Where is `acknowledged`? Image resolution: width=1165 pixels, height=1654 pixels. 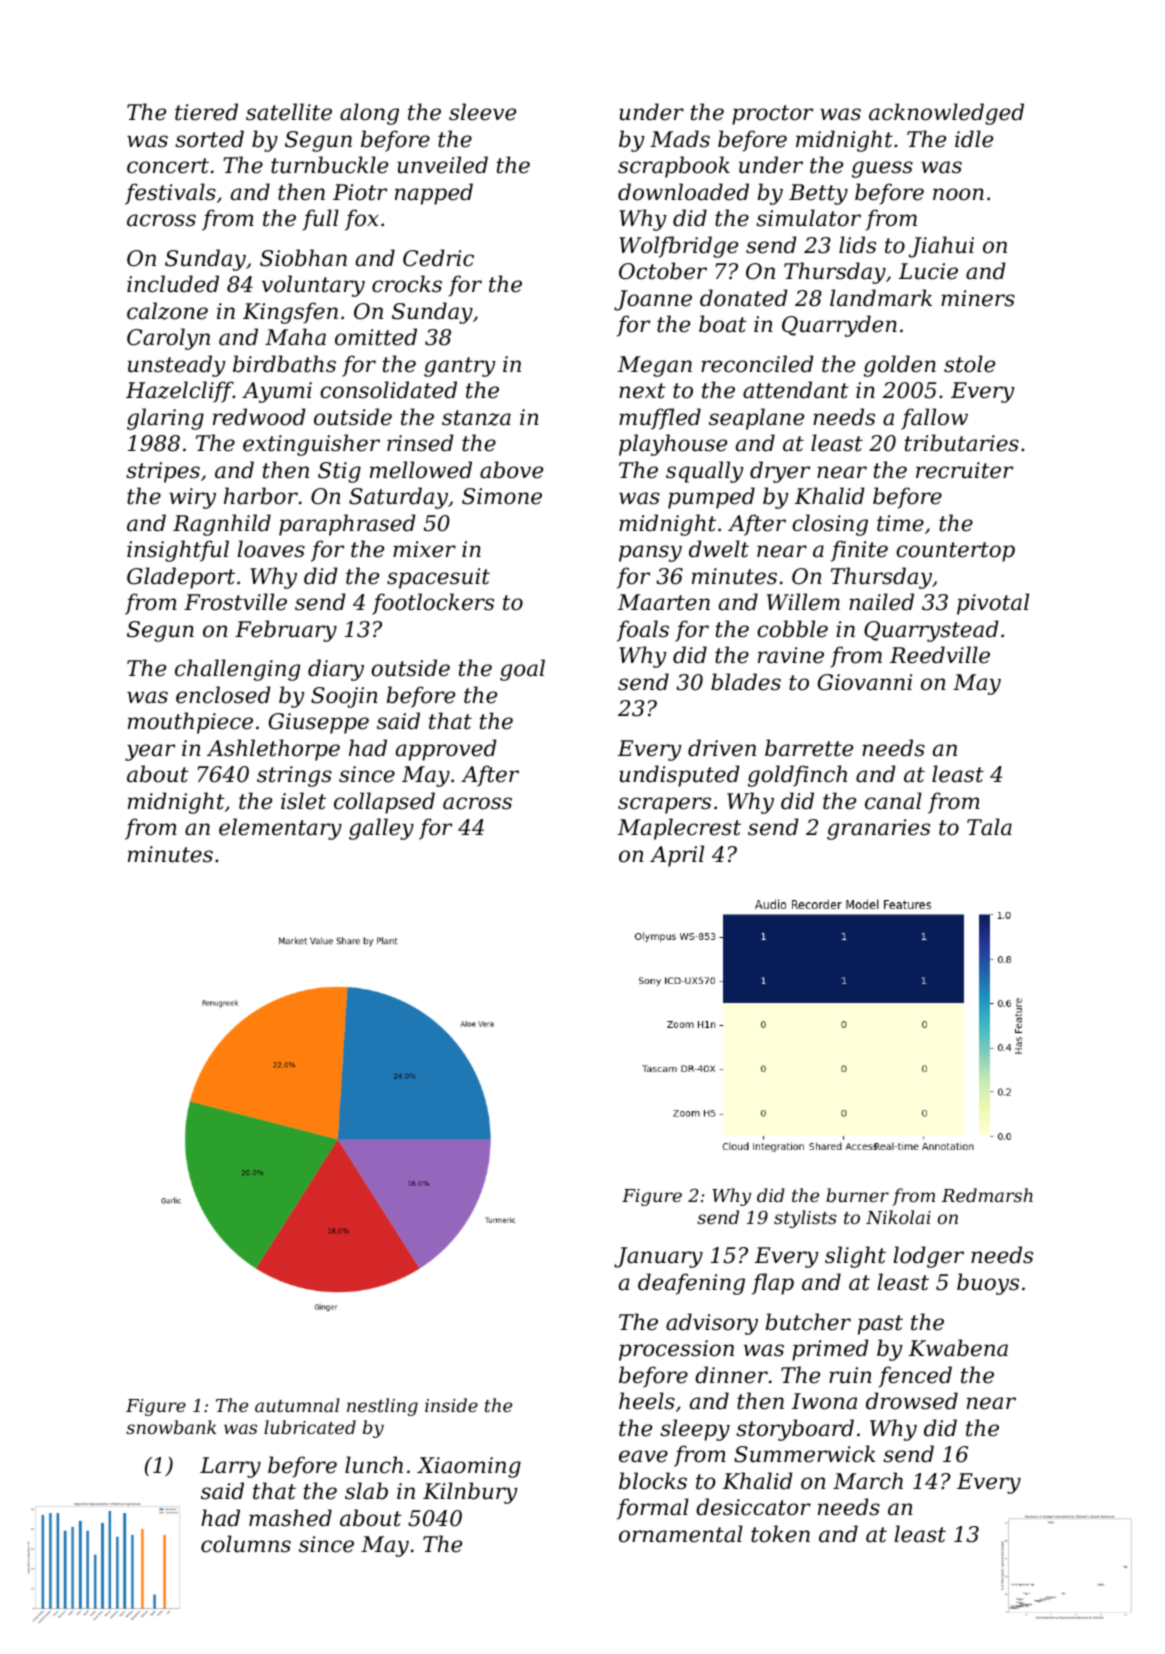
acknowledged is located at coordinates (946, 114).
